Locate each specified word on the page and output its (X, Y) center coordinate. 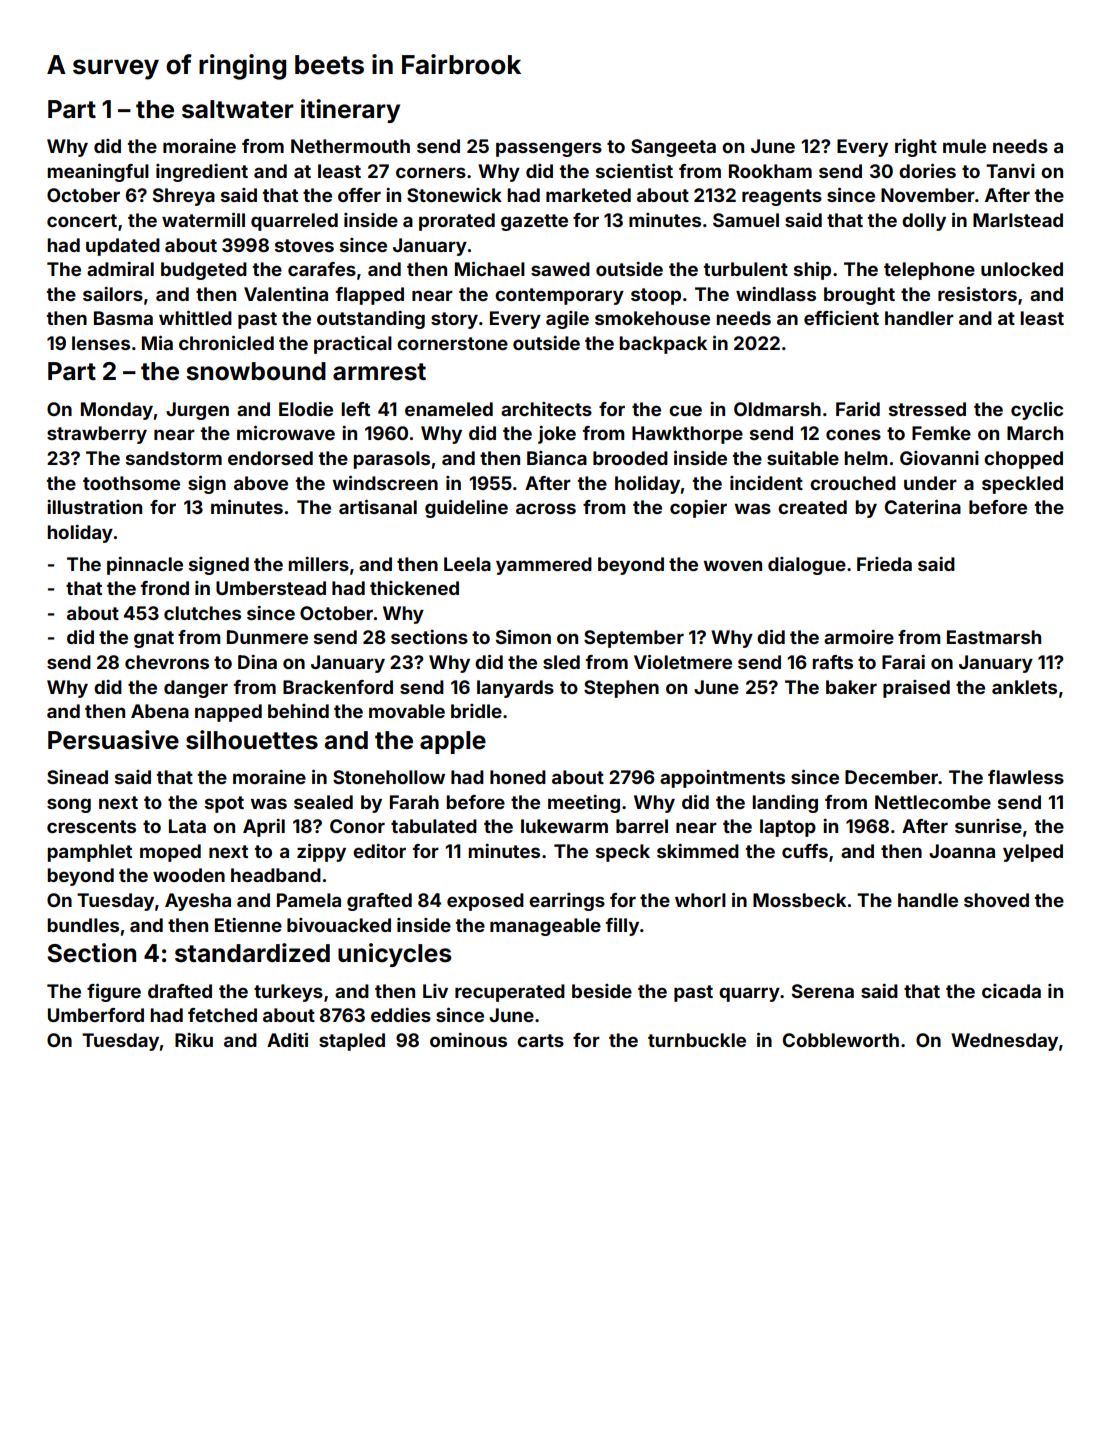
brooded (630, 458)
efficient (841, 318)
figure (114, 993)
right (916, 148)
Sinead (77, 777)
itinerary (350, 111)
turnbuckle (697, 1040)
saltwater (238, 109)
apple (453, 742)
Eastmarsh (994, 637)
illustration (94, 507)
